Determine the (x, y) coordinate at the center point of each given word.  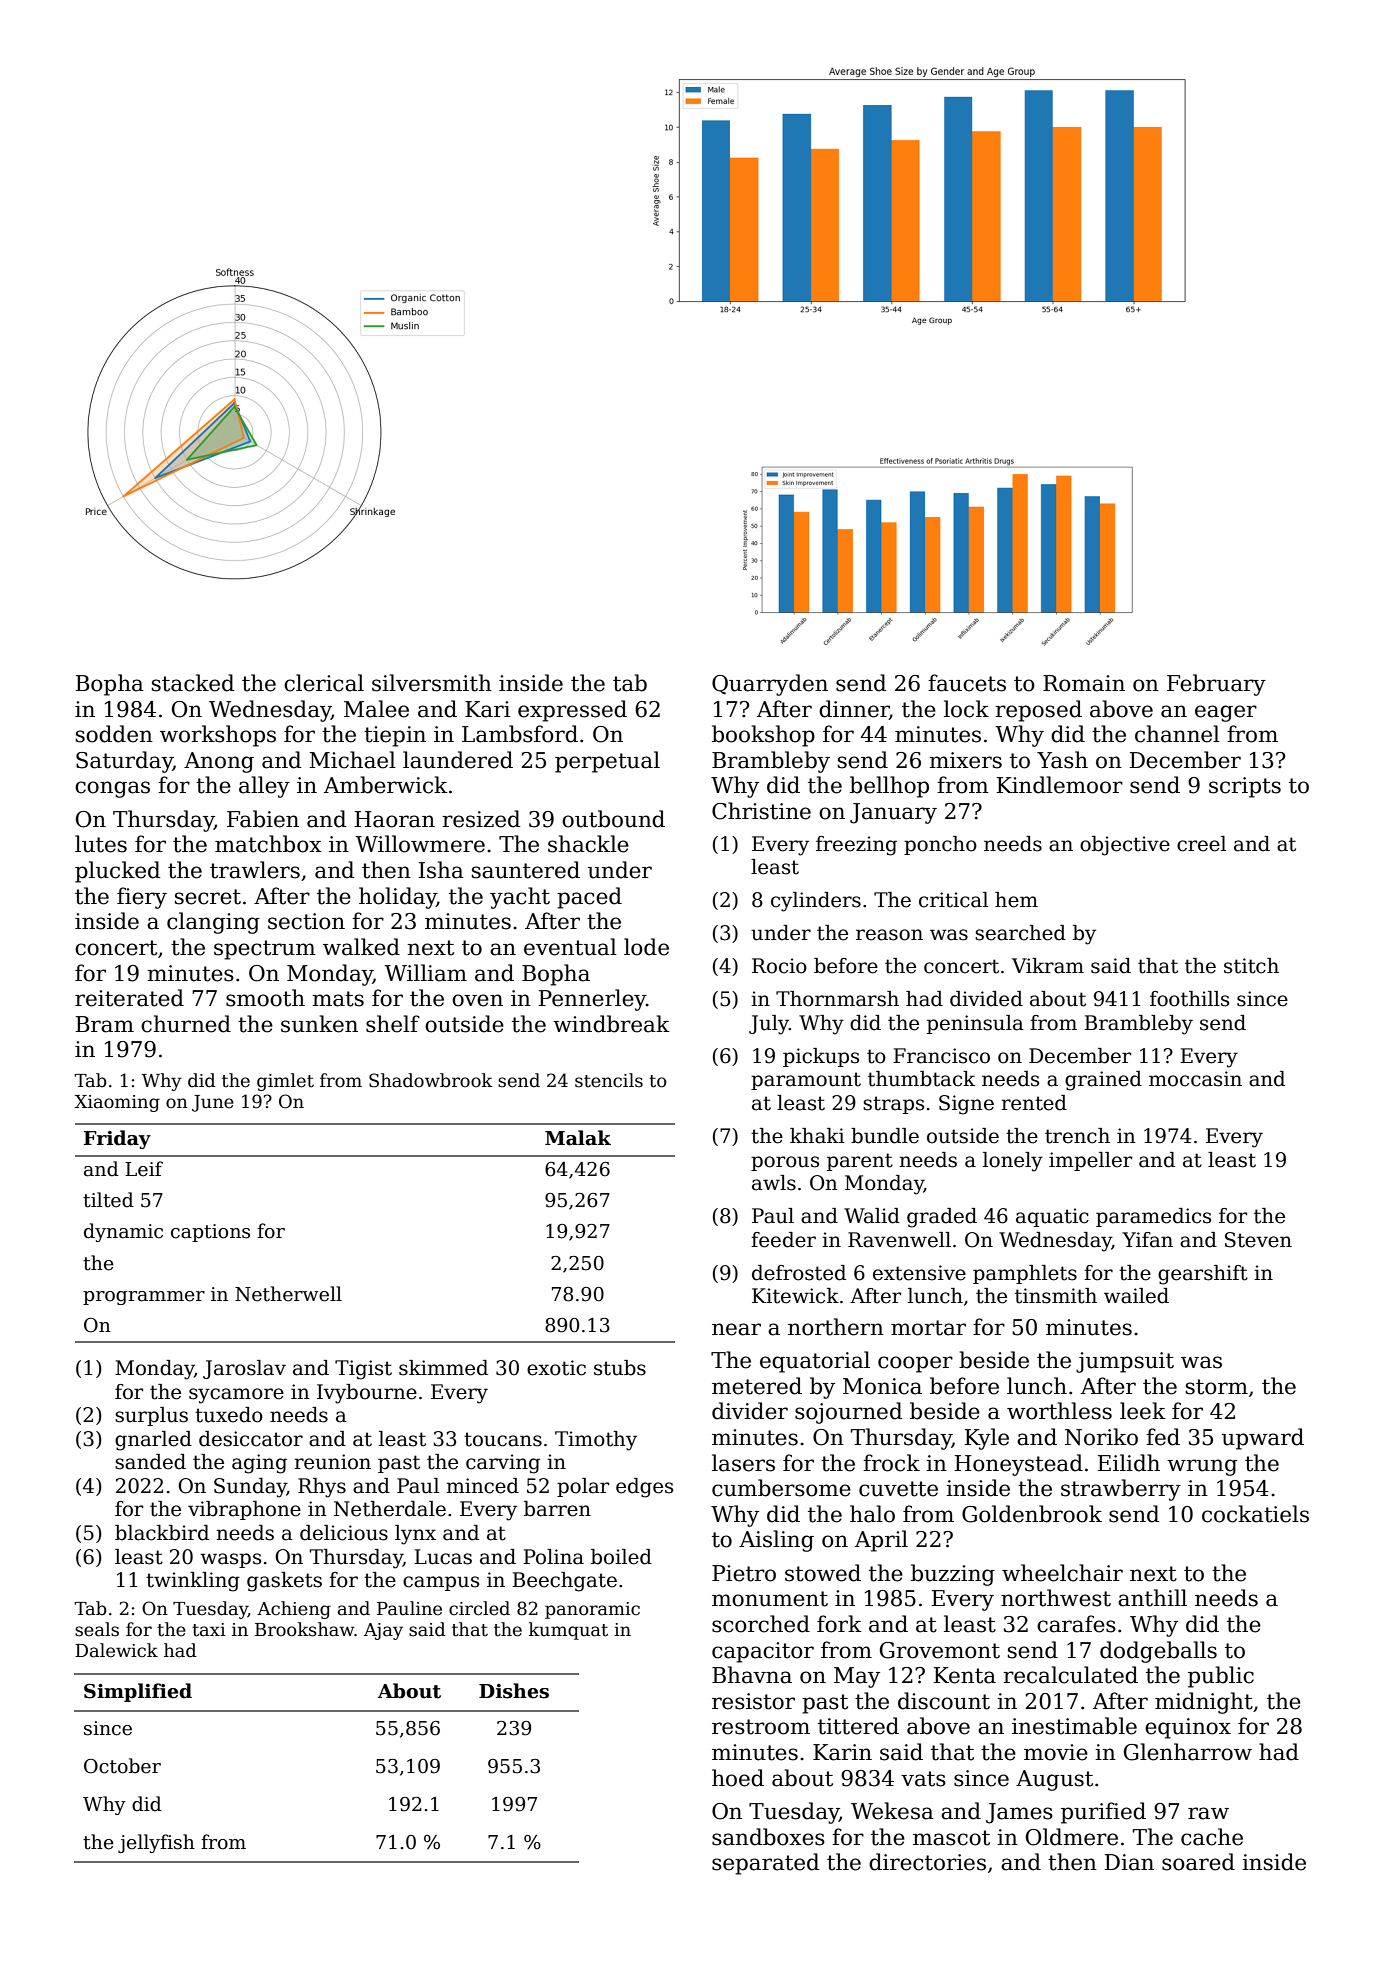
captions (210, 1233)
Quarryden (770, 685)
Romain (1084, 683)
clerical (324, 683)
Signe (966, 1105)
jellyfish (156, 1843)
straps (893, 1105)
